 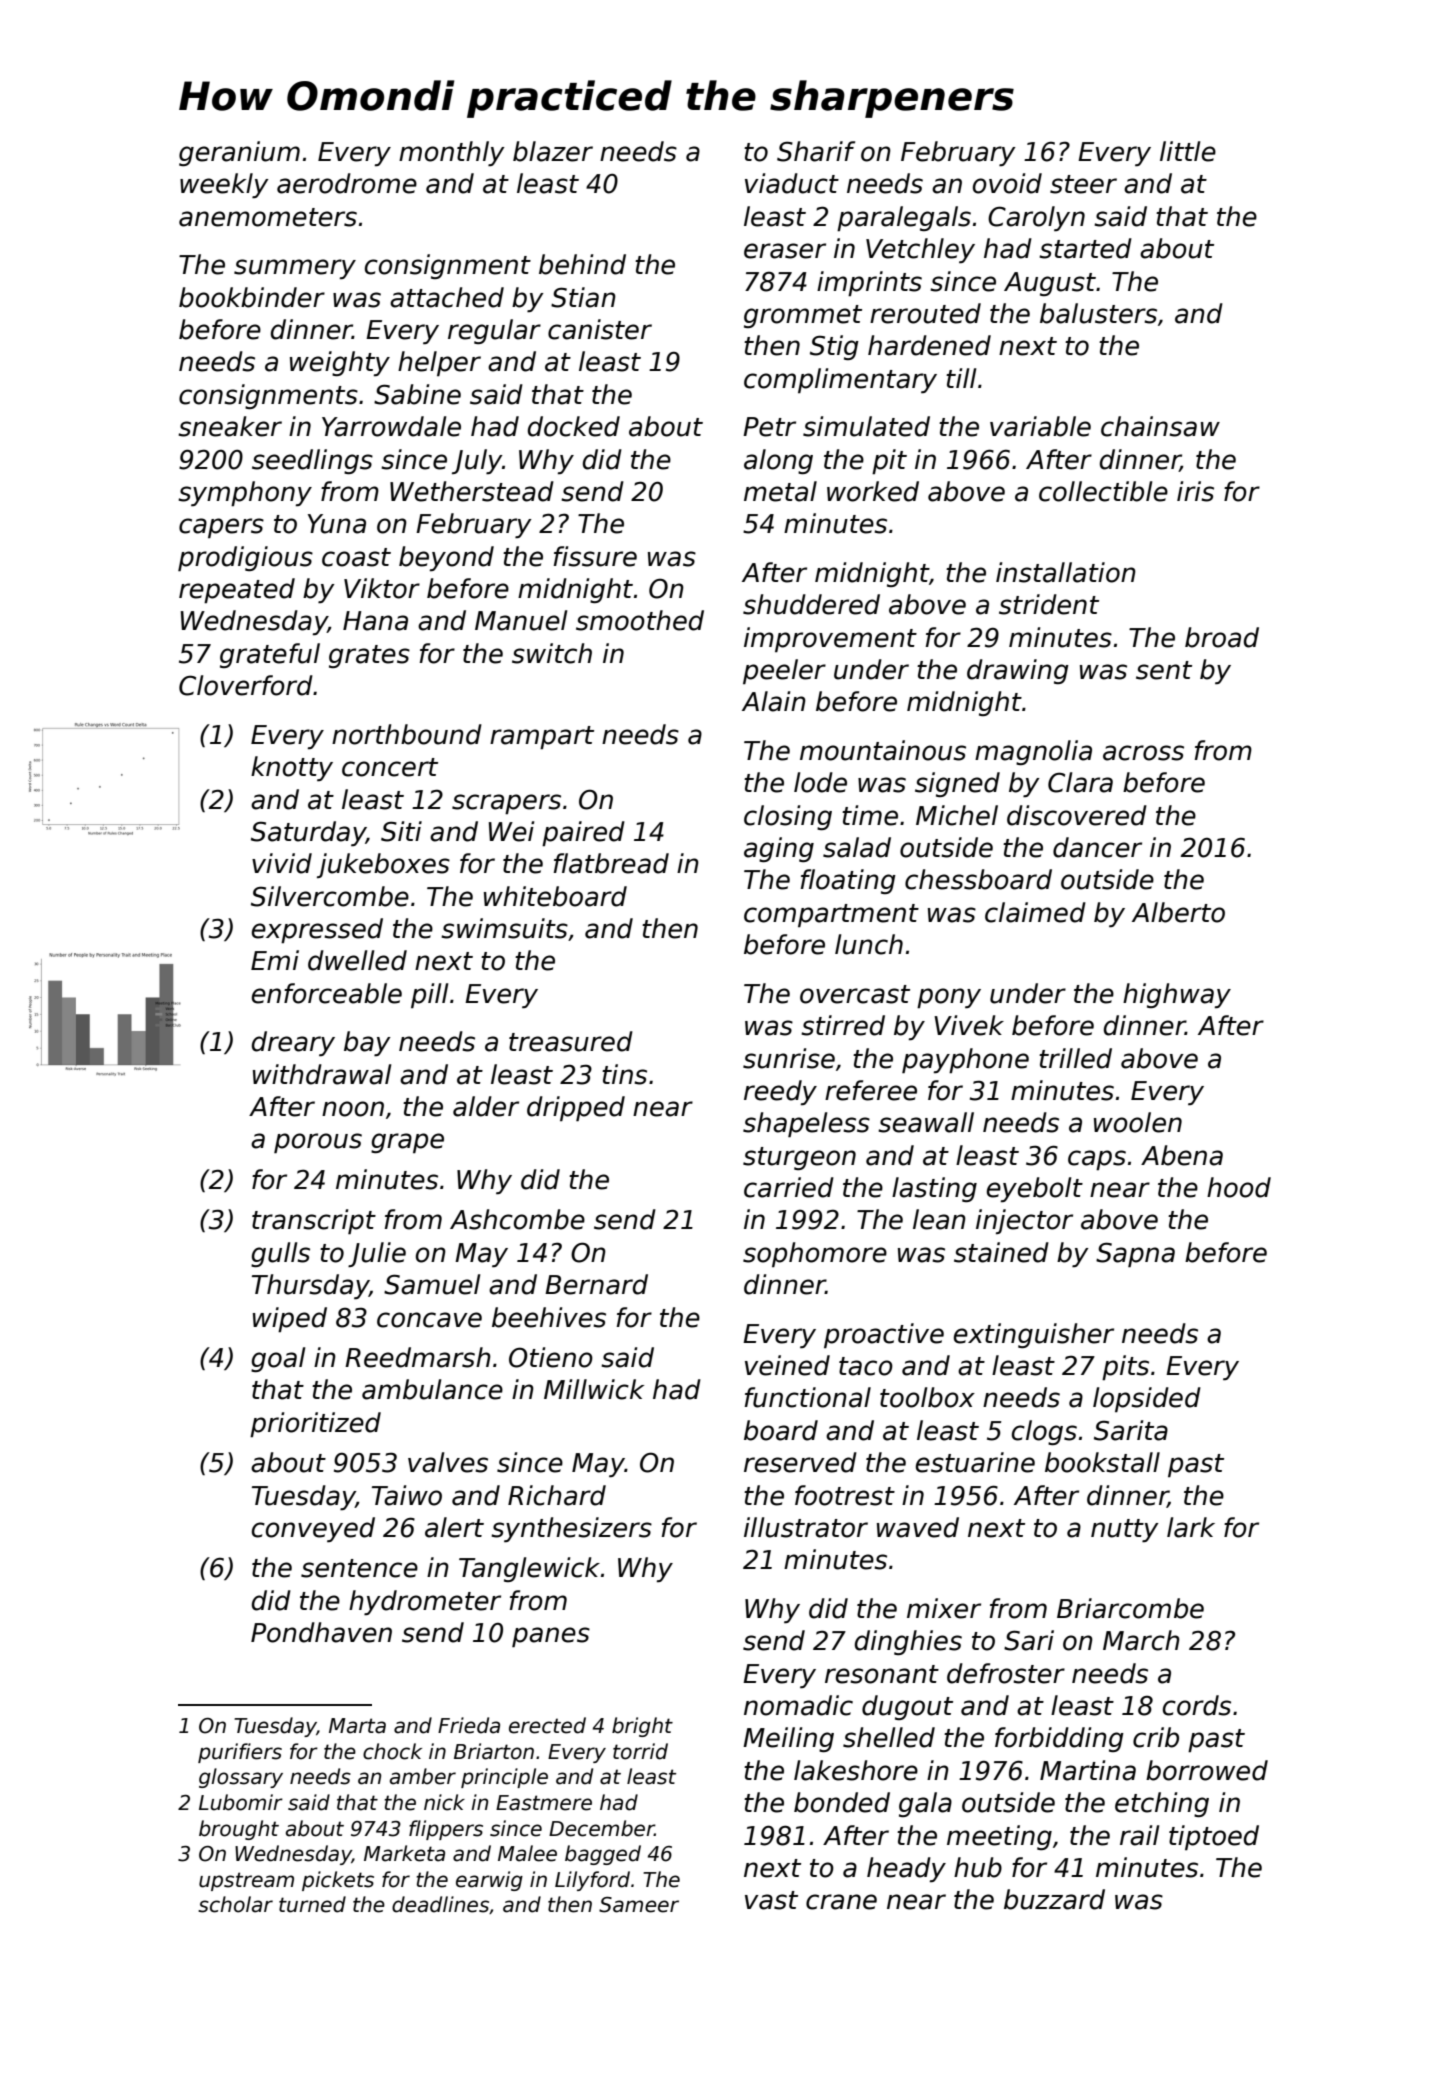 I want to click on scholar, so click(x=235, y=1904).
